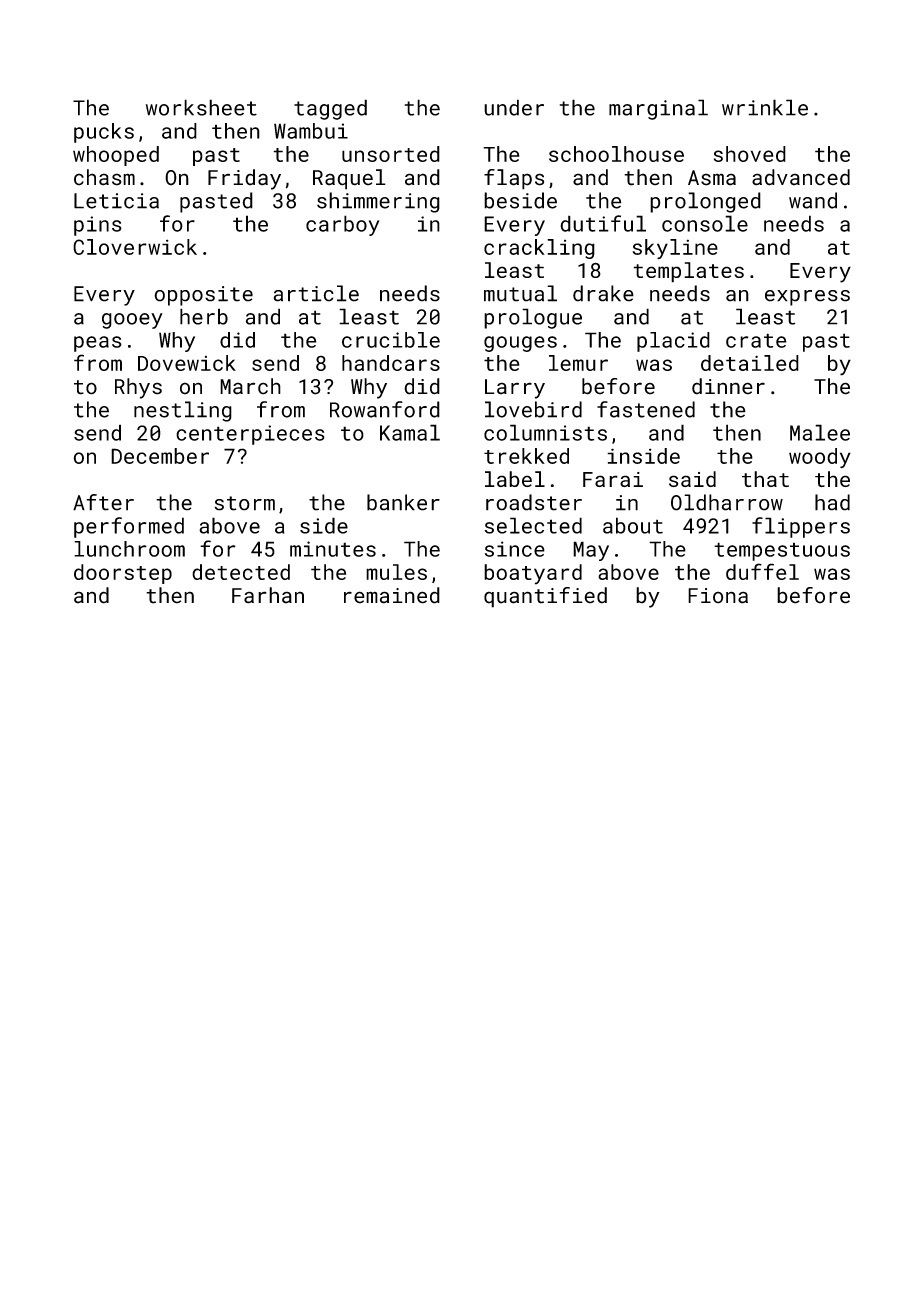  What do you see at coordinates (392, 595) in the page?
I see `remained` at bounding box center [392, 595].
